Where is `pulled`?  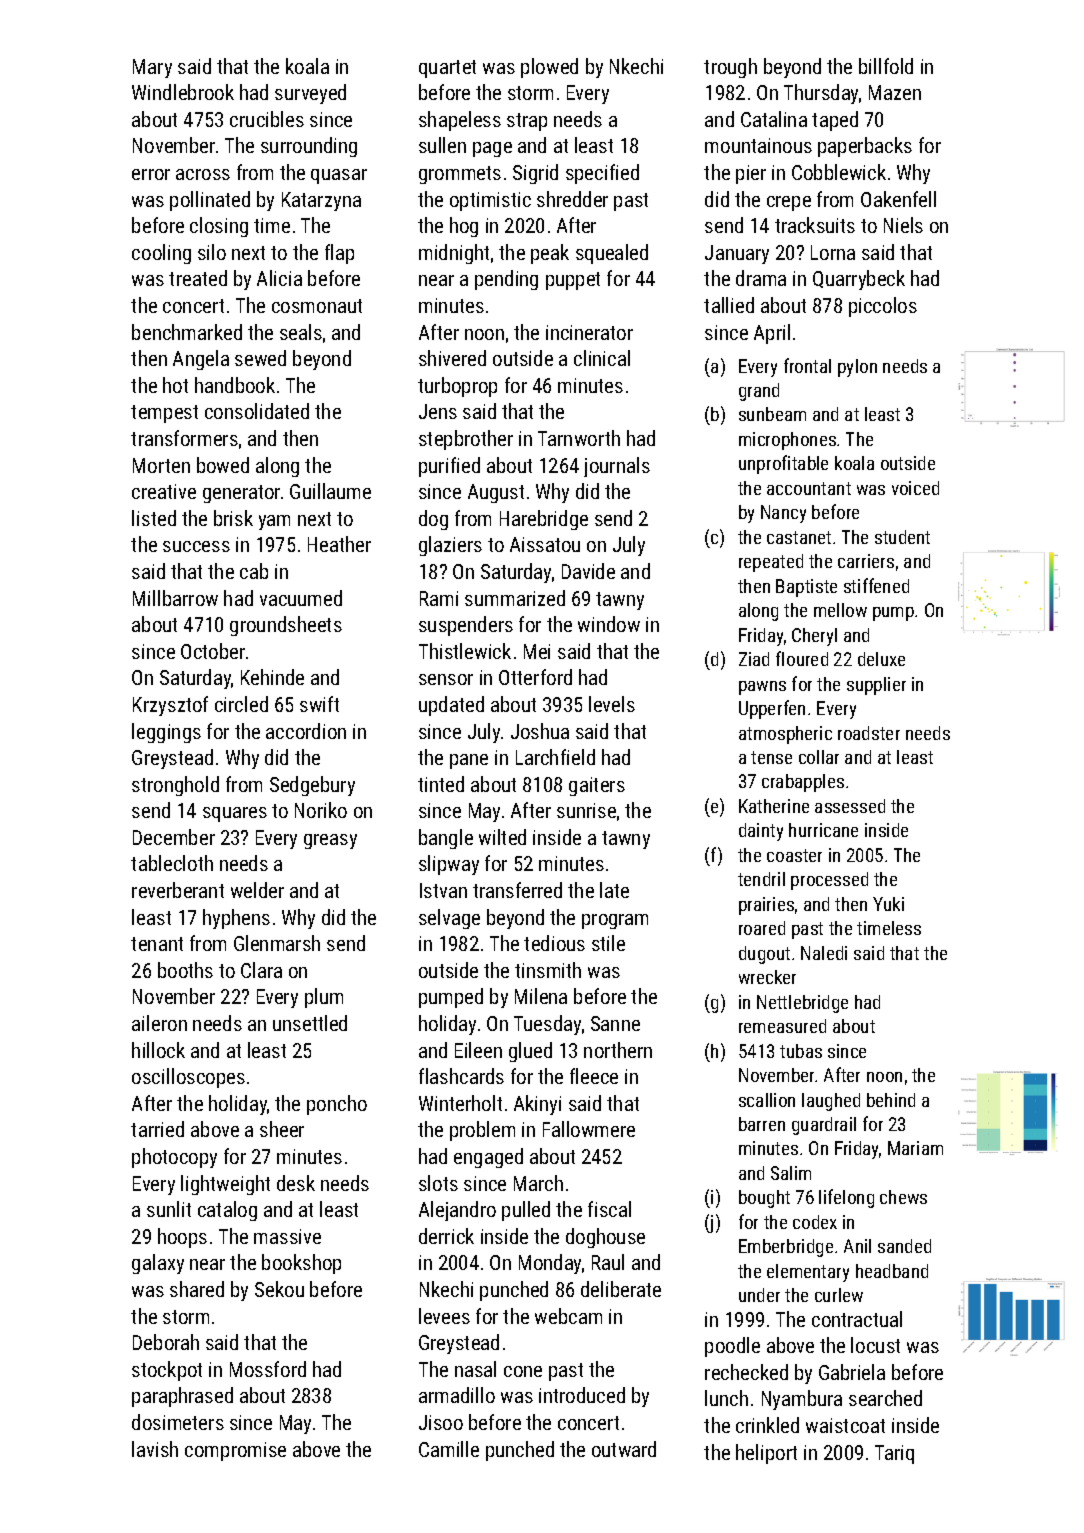 pulled is located at coordinates (526, 1211).
